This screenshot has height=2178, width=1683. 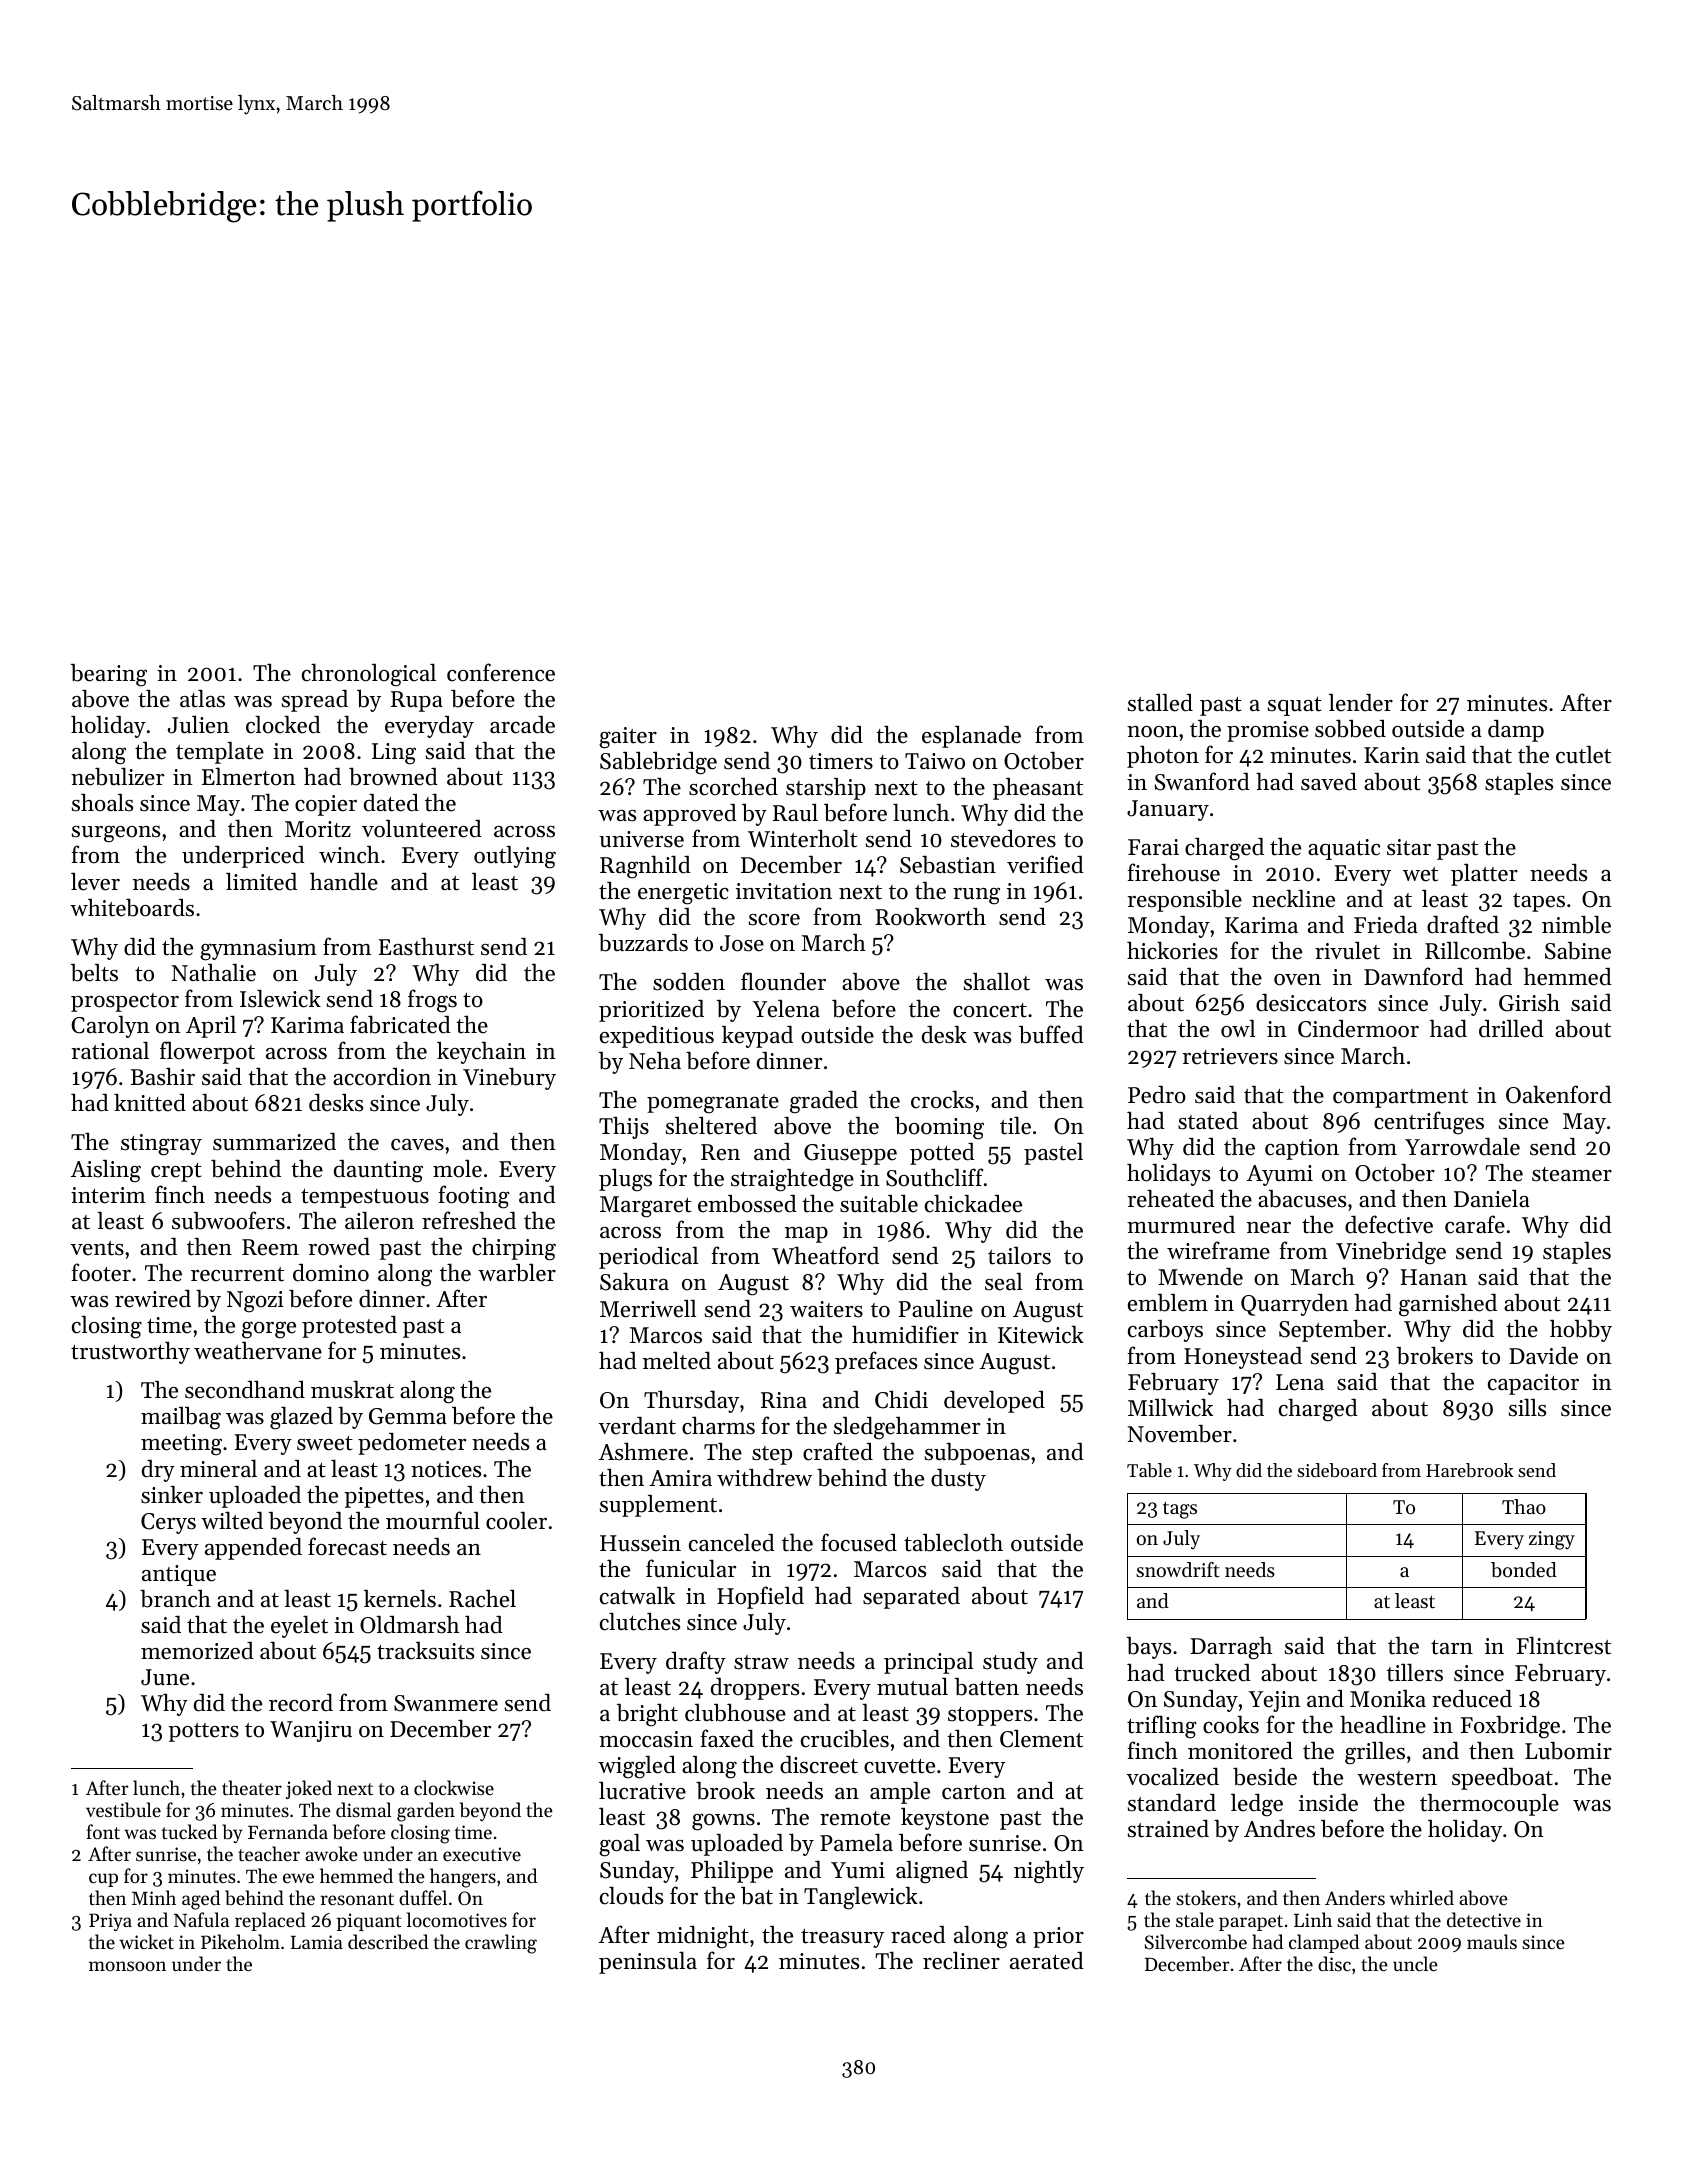 What do you see at coordinates (433, 1520) in the screenshot?
I see `mournful` at bounding box center [433, 1520].
